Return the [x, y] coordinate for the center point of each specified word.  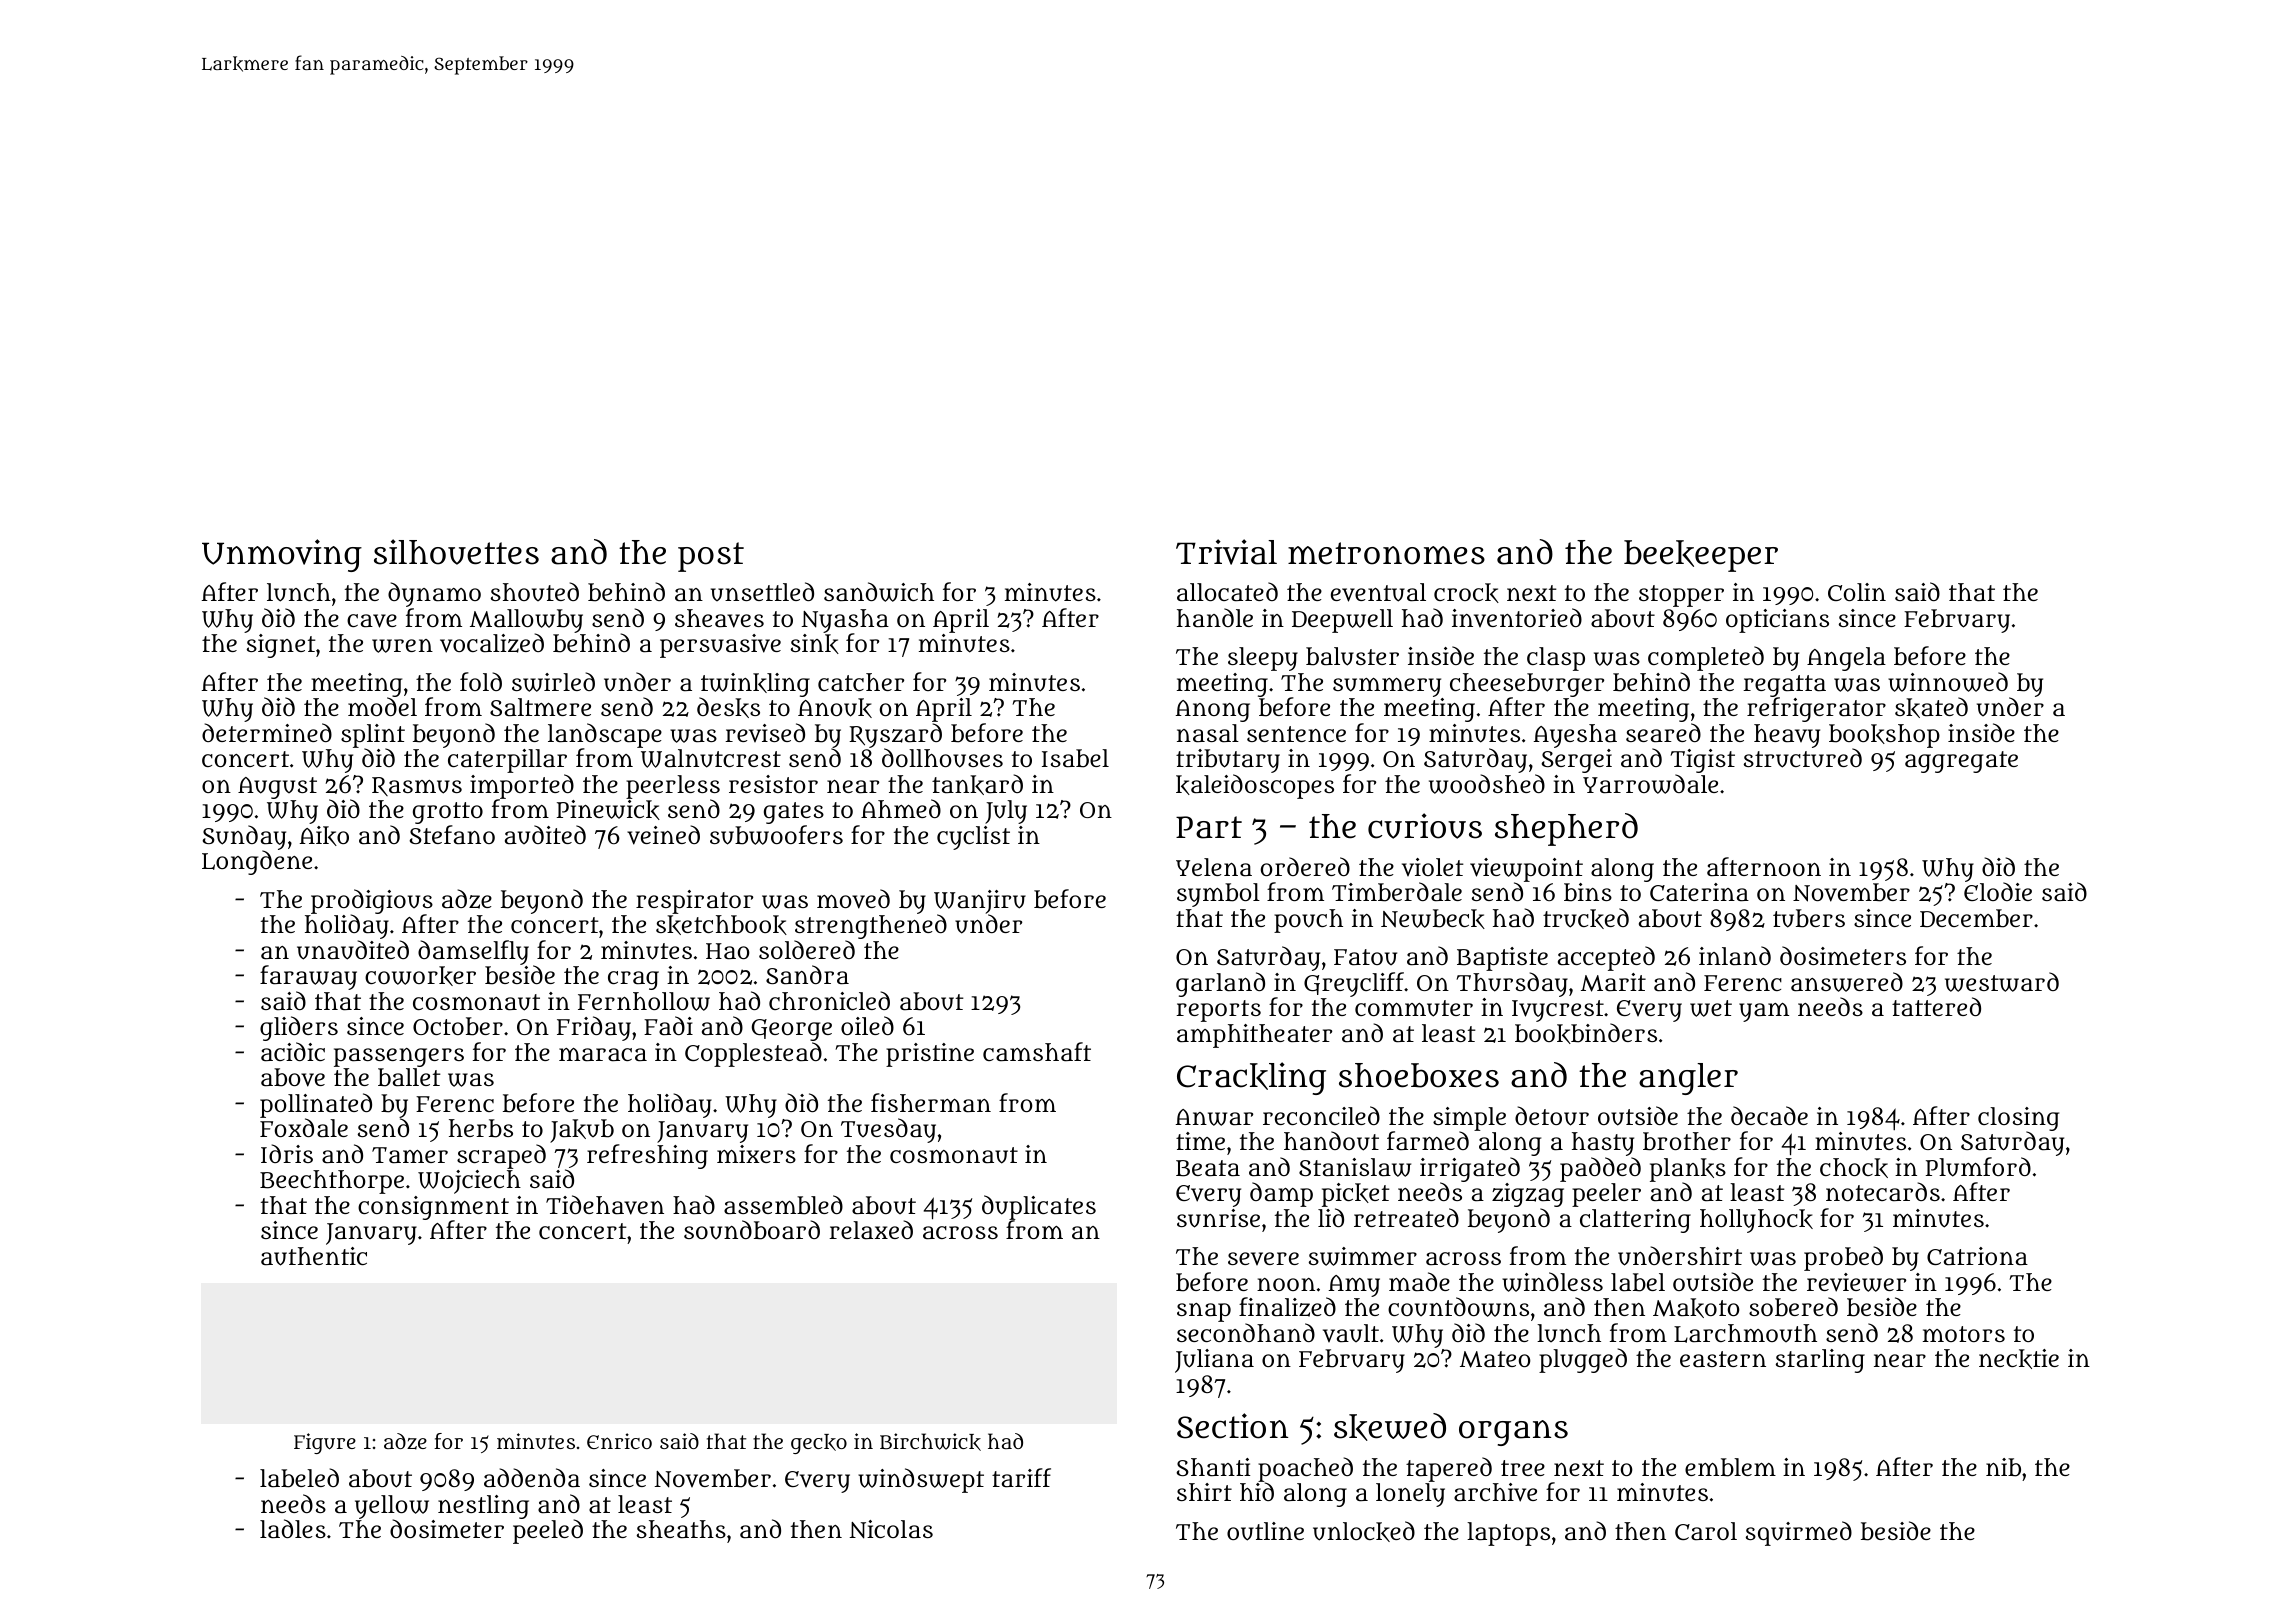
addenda [532, 1478]
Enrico [619, 1441]
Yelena [1214, 867]
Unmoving [282, 555]
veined [663, 835]
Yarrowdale [1650, 784]
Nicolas [891, 1529]
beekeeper [1701, 556]
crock [1466, 593]
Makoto [1696, 1308]
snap [1204, 1312]
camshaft [1037, 1052]
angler [1688, 1079]
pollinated [316, 1106]
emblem [1730, 1467]
